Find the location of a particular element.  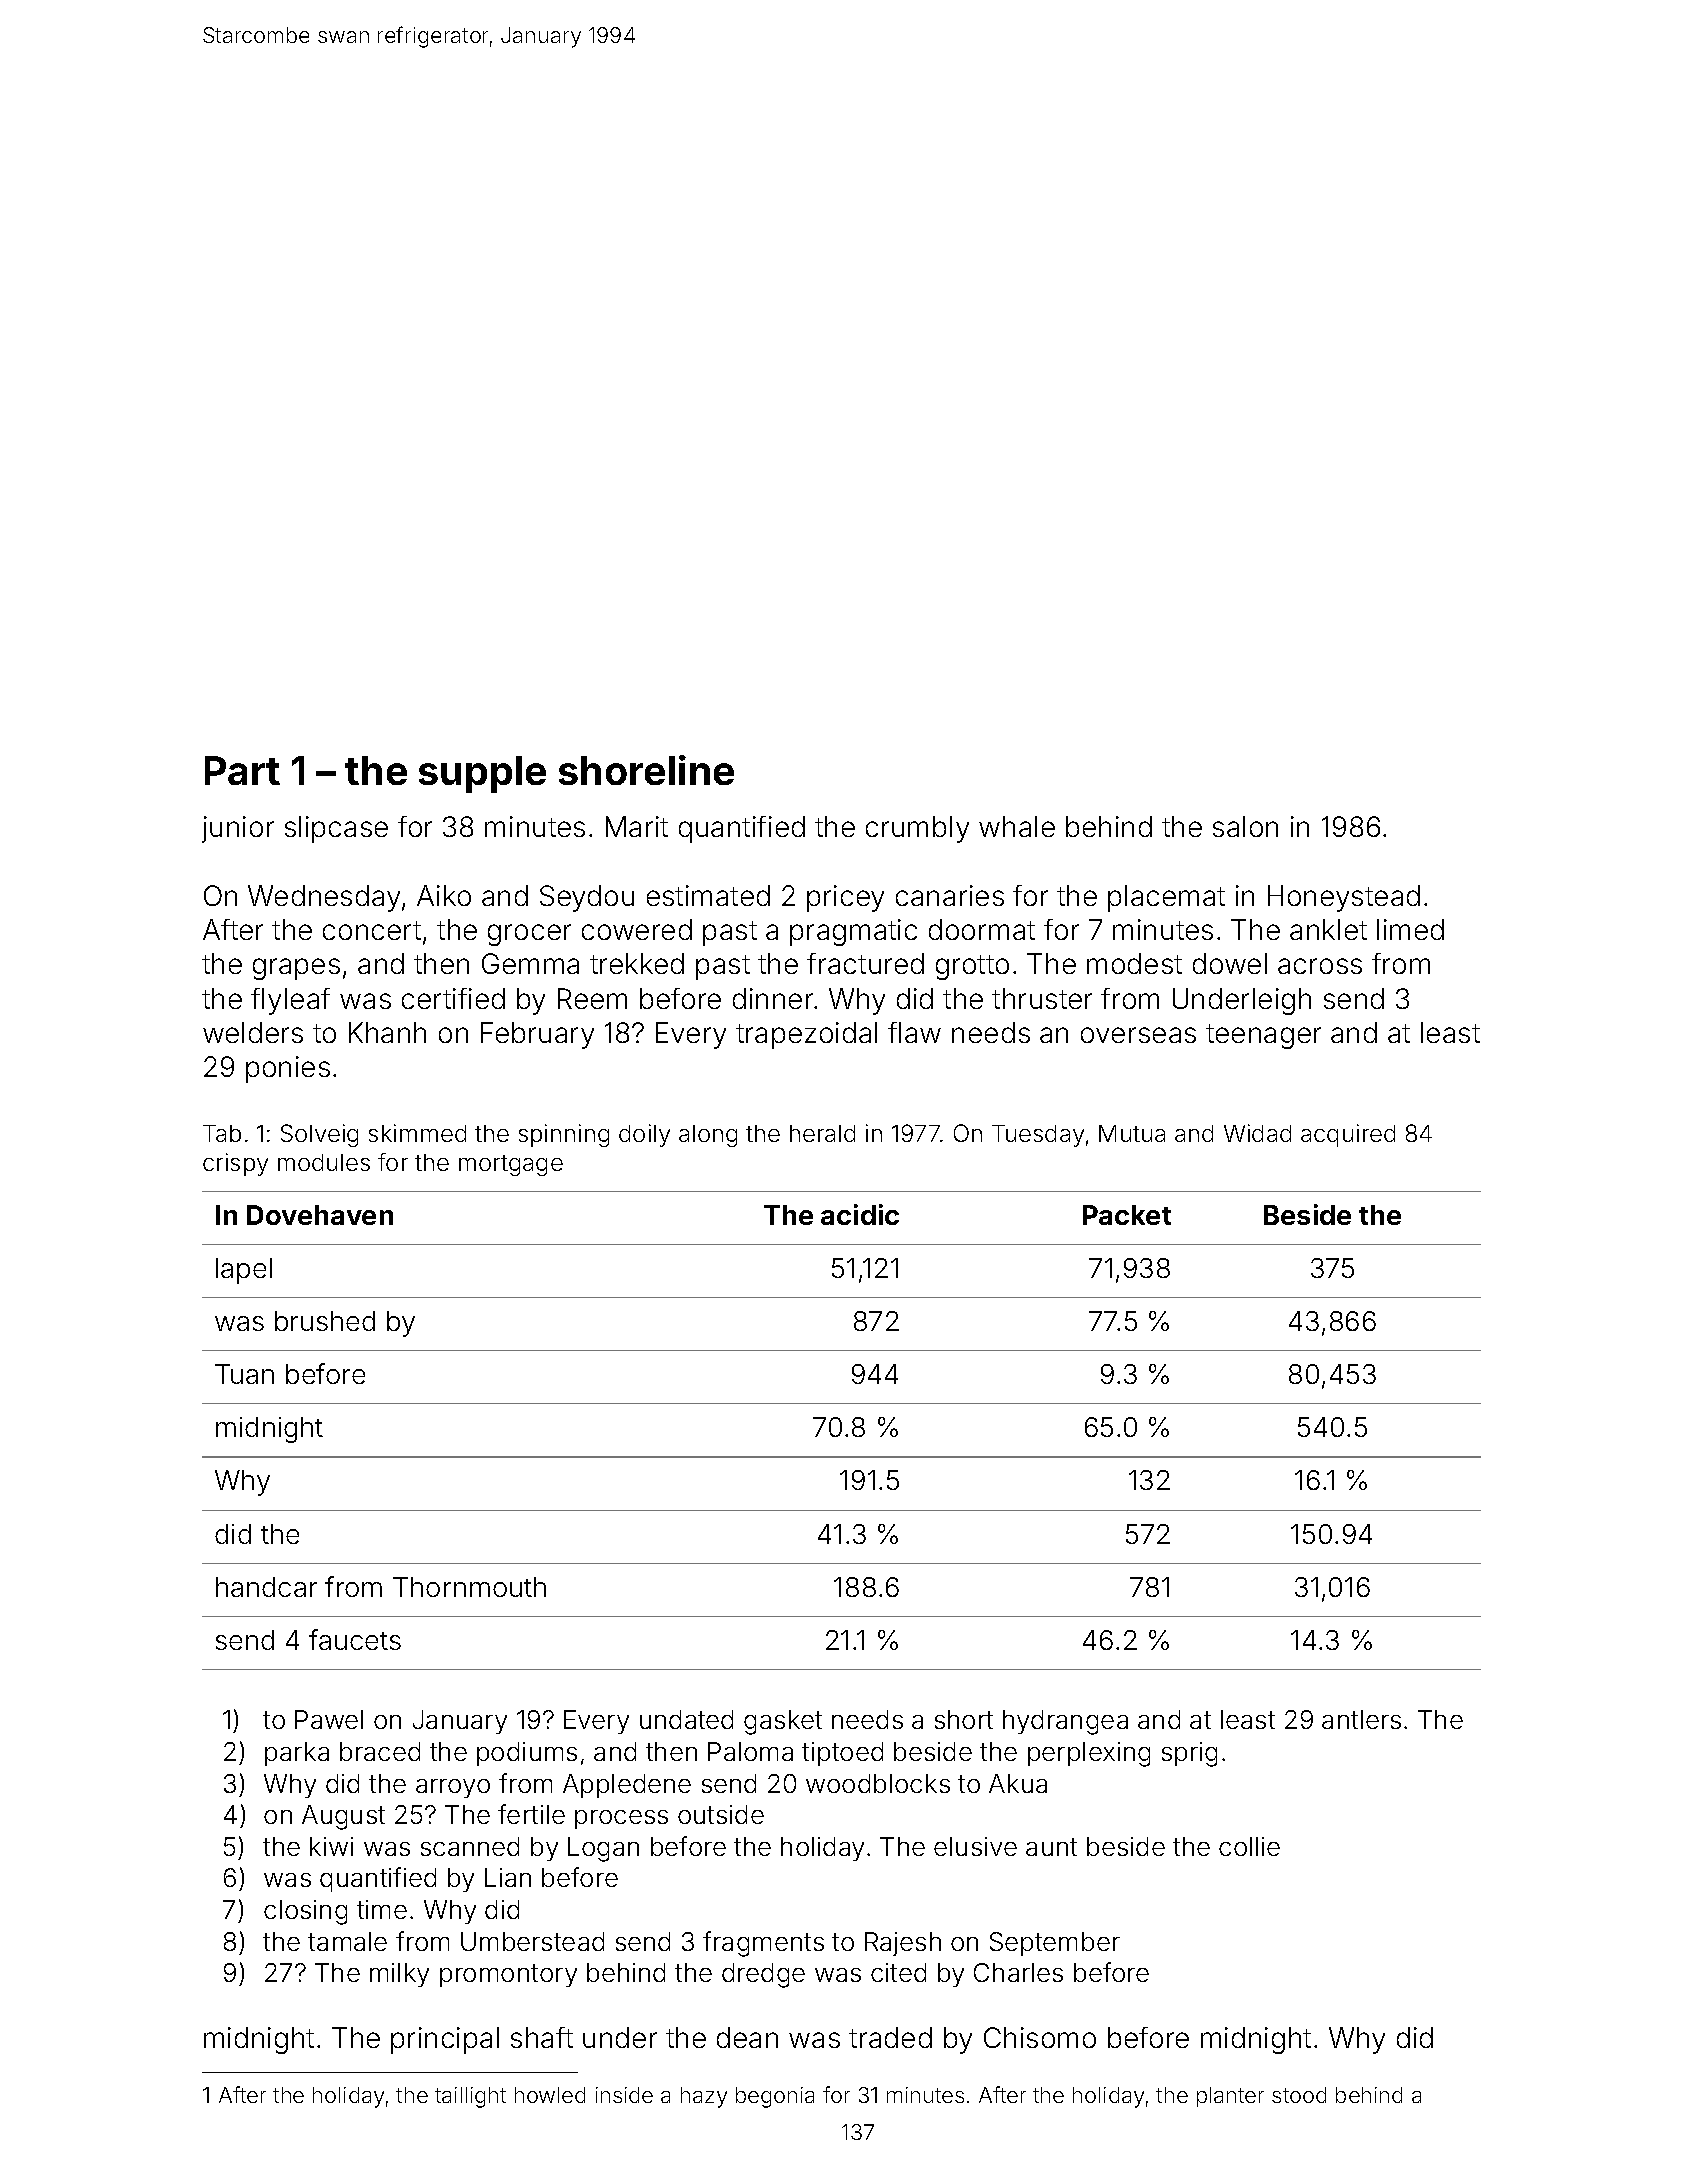

outside is located at coordinates (721, 1814).
